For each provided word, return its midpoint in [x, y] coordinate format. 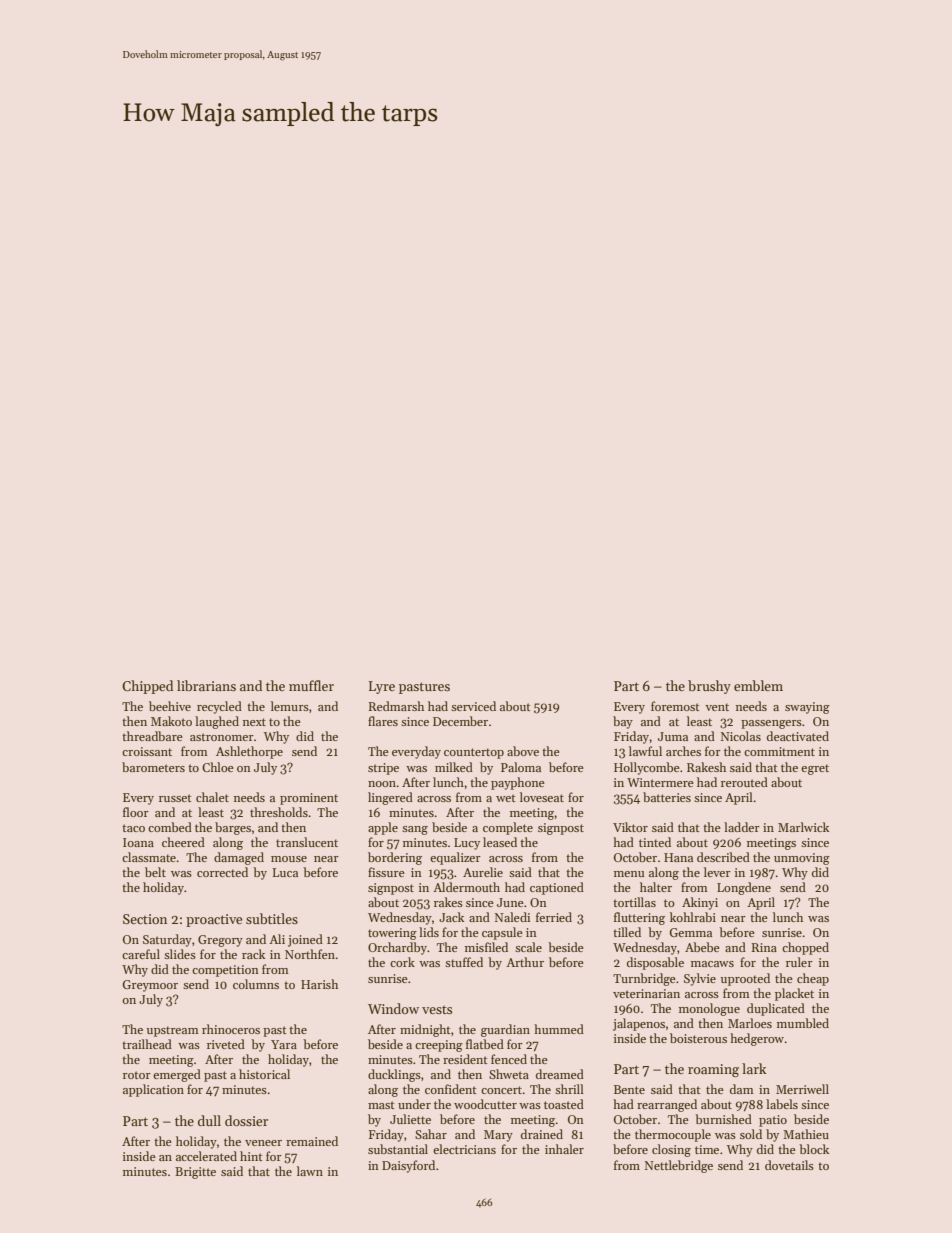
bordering [395, 858]
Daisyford [408, 1166]
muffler [311, 685]
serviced [473, 706]
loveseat [542, 797]
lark [754, 1068]
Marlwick [803, 827]
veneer [263, 1143]
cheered [183, 842]
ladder [742, 827]
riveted [226, 1044]
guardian [505, 1030]
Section [145, 919]
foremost [675, 706]
